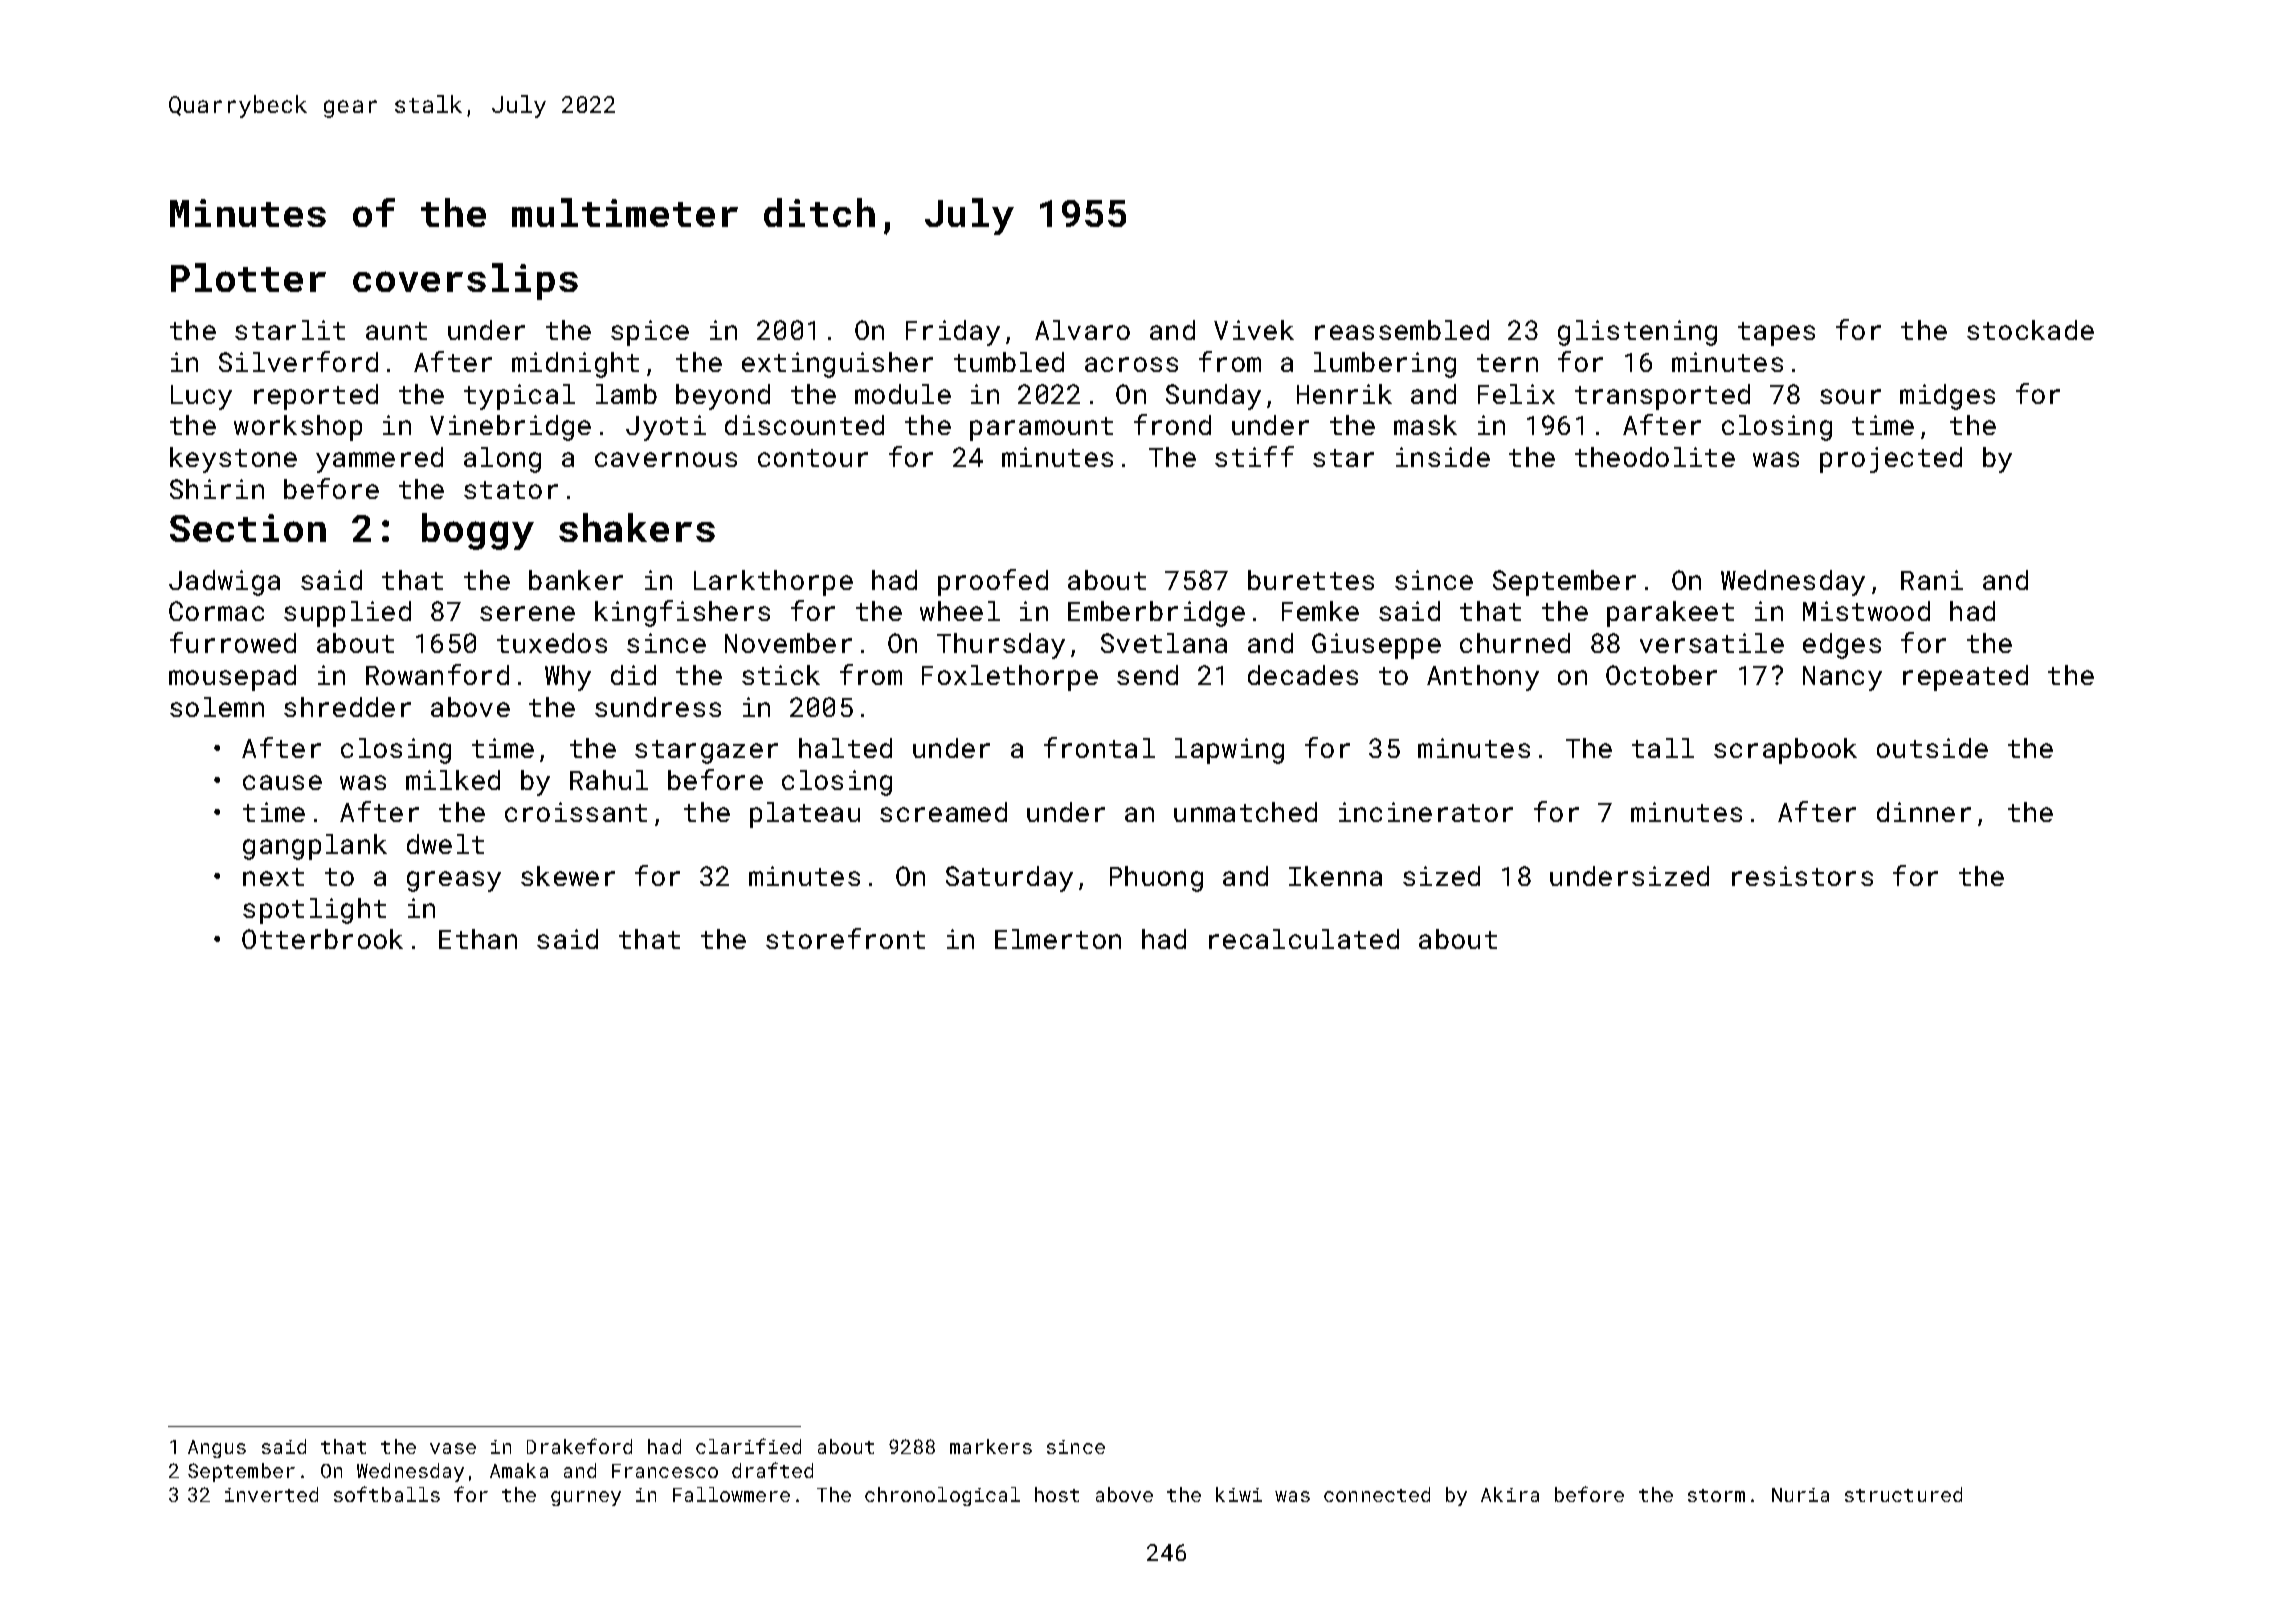  What do you see at coordinates (942, 1496) in the image?
I see `chronological` at bounding box center [942, 1496].
